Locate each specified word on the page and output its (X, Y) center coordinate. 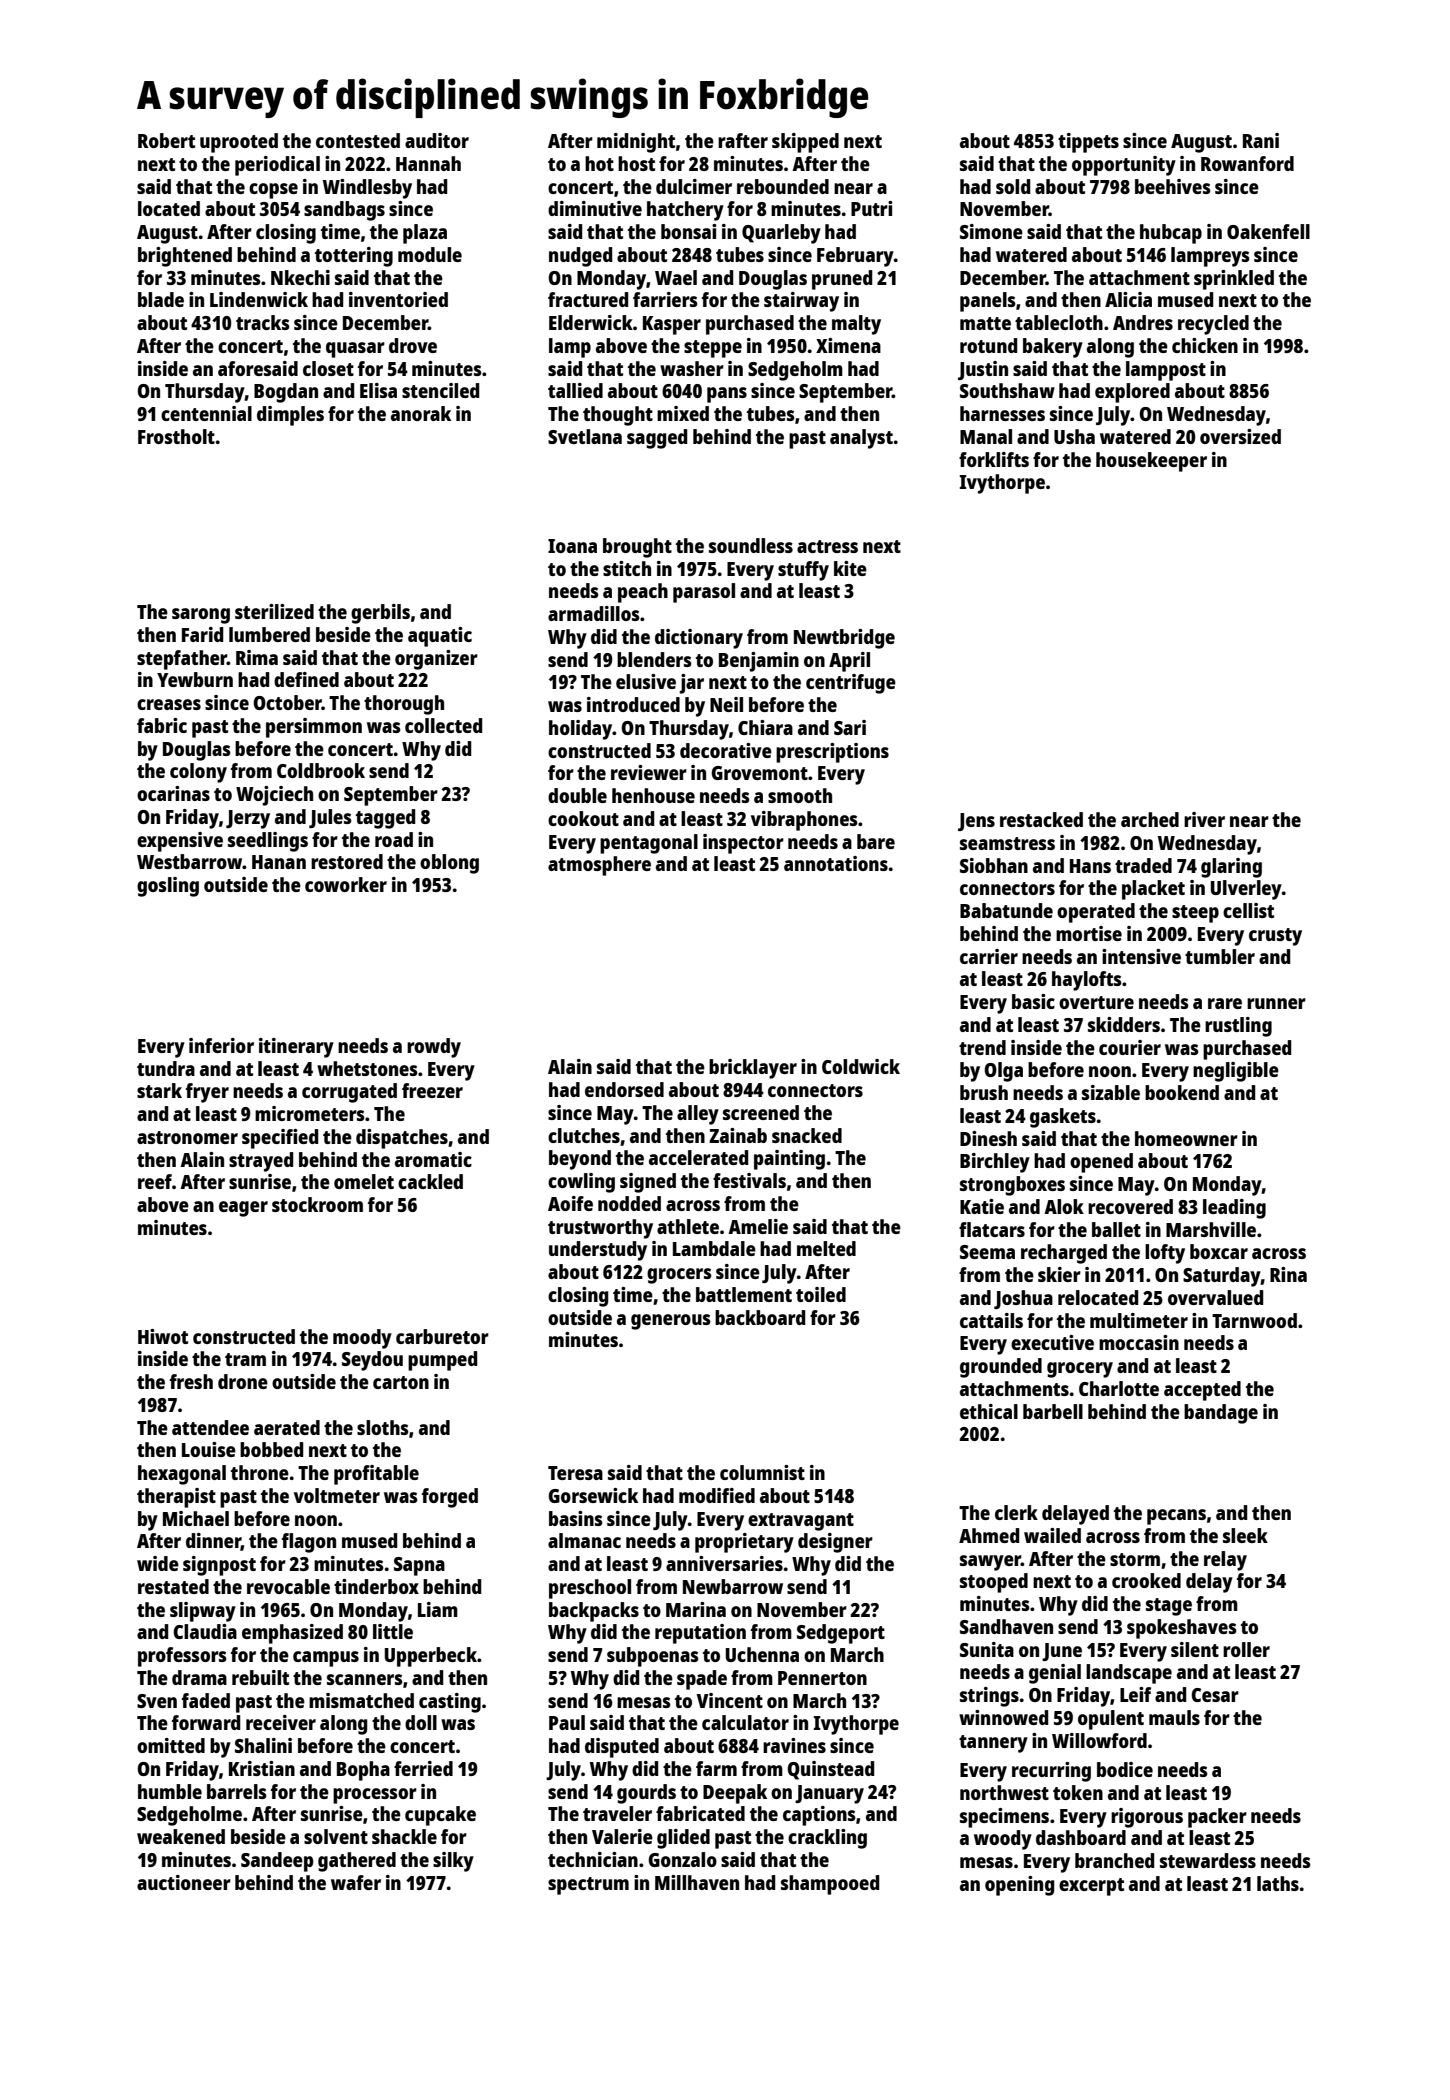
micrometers (310, 1113)
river (1204, 819)
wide (158, 1563)
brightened (185, 257)
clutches (584, 1135)
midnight (636, 143)
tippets (1088, 143)
